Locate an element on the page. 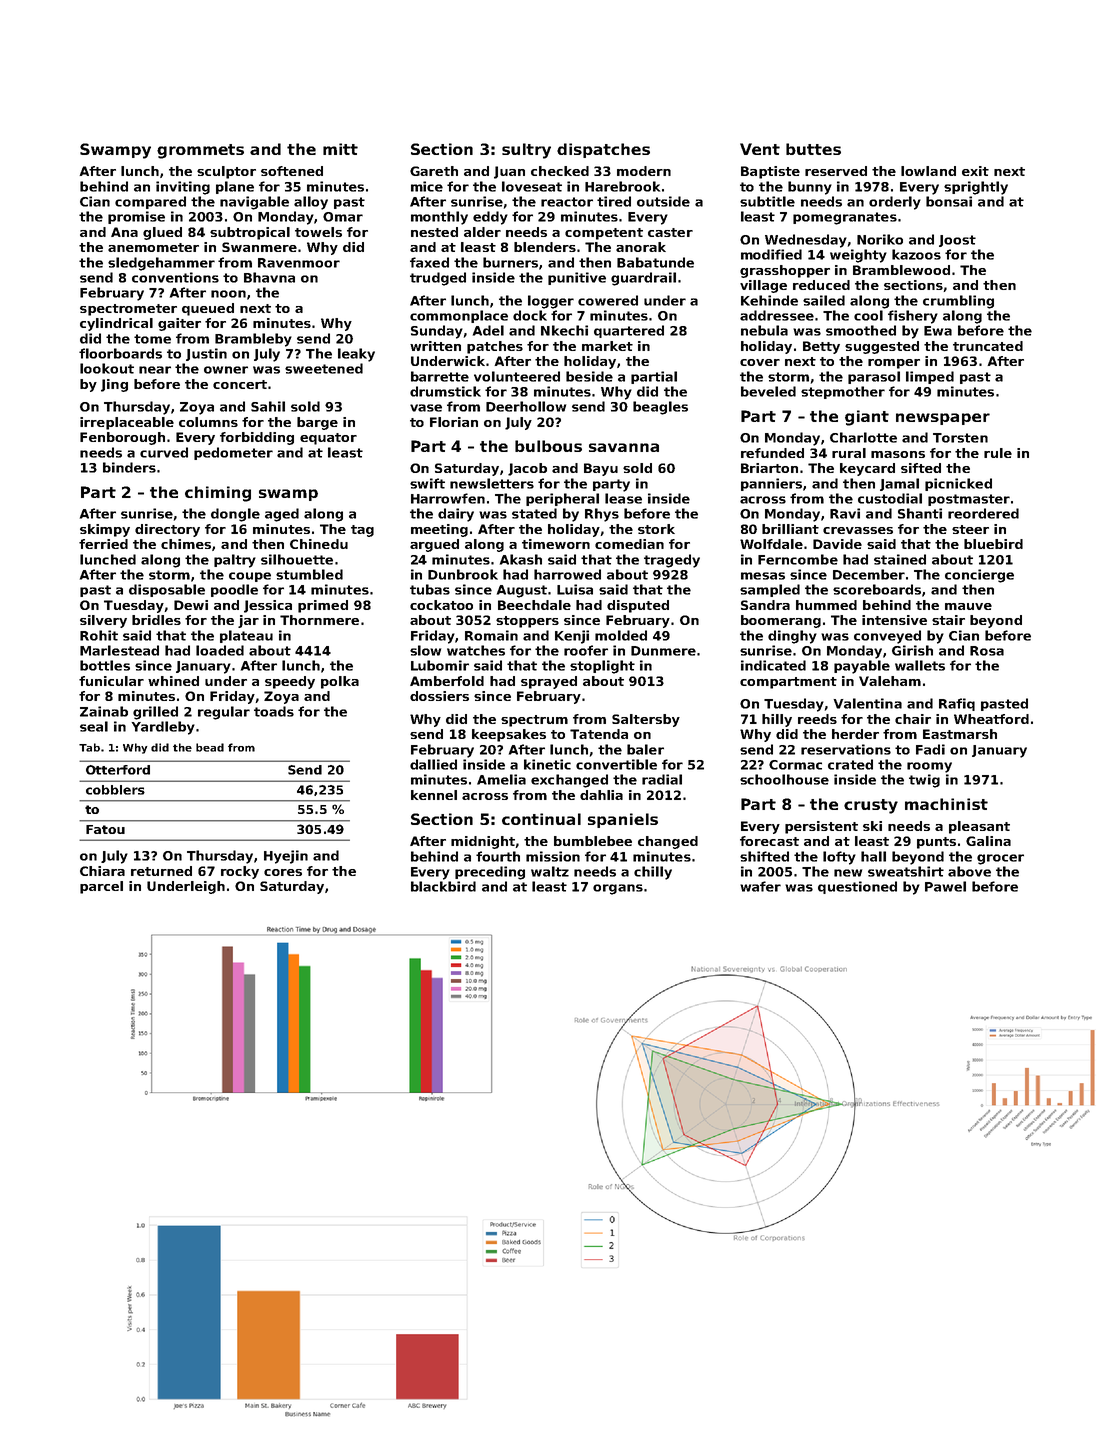  blenders is located at coordinates (545, 247).
